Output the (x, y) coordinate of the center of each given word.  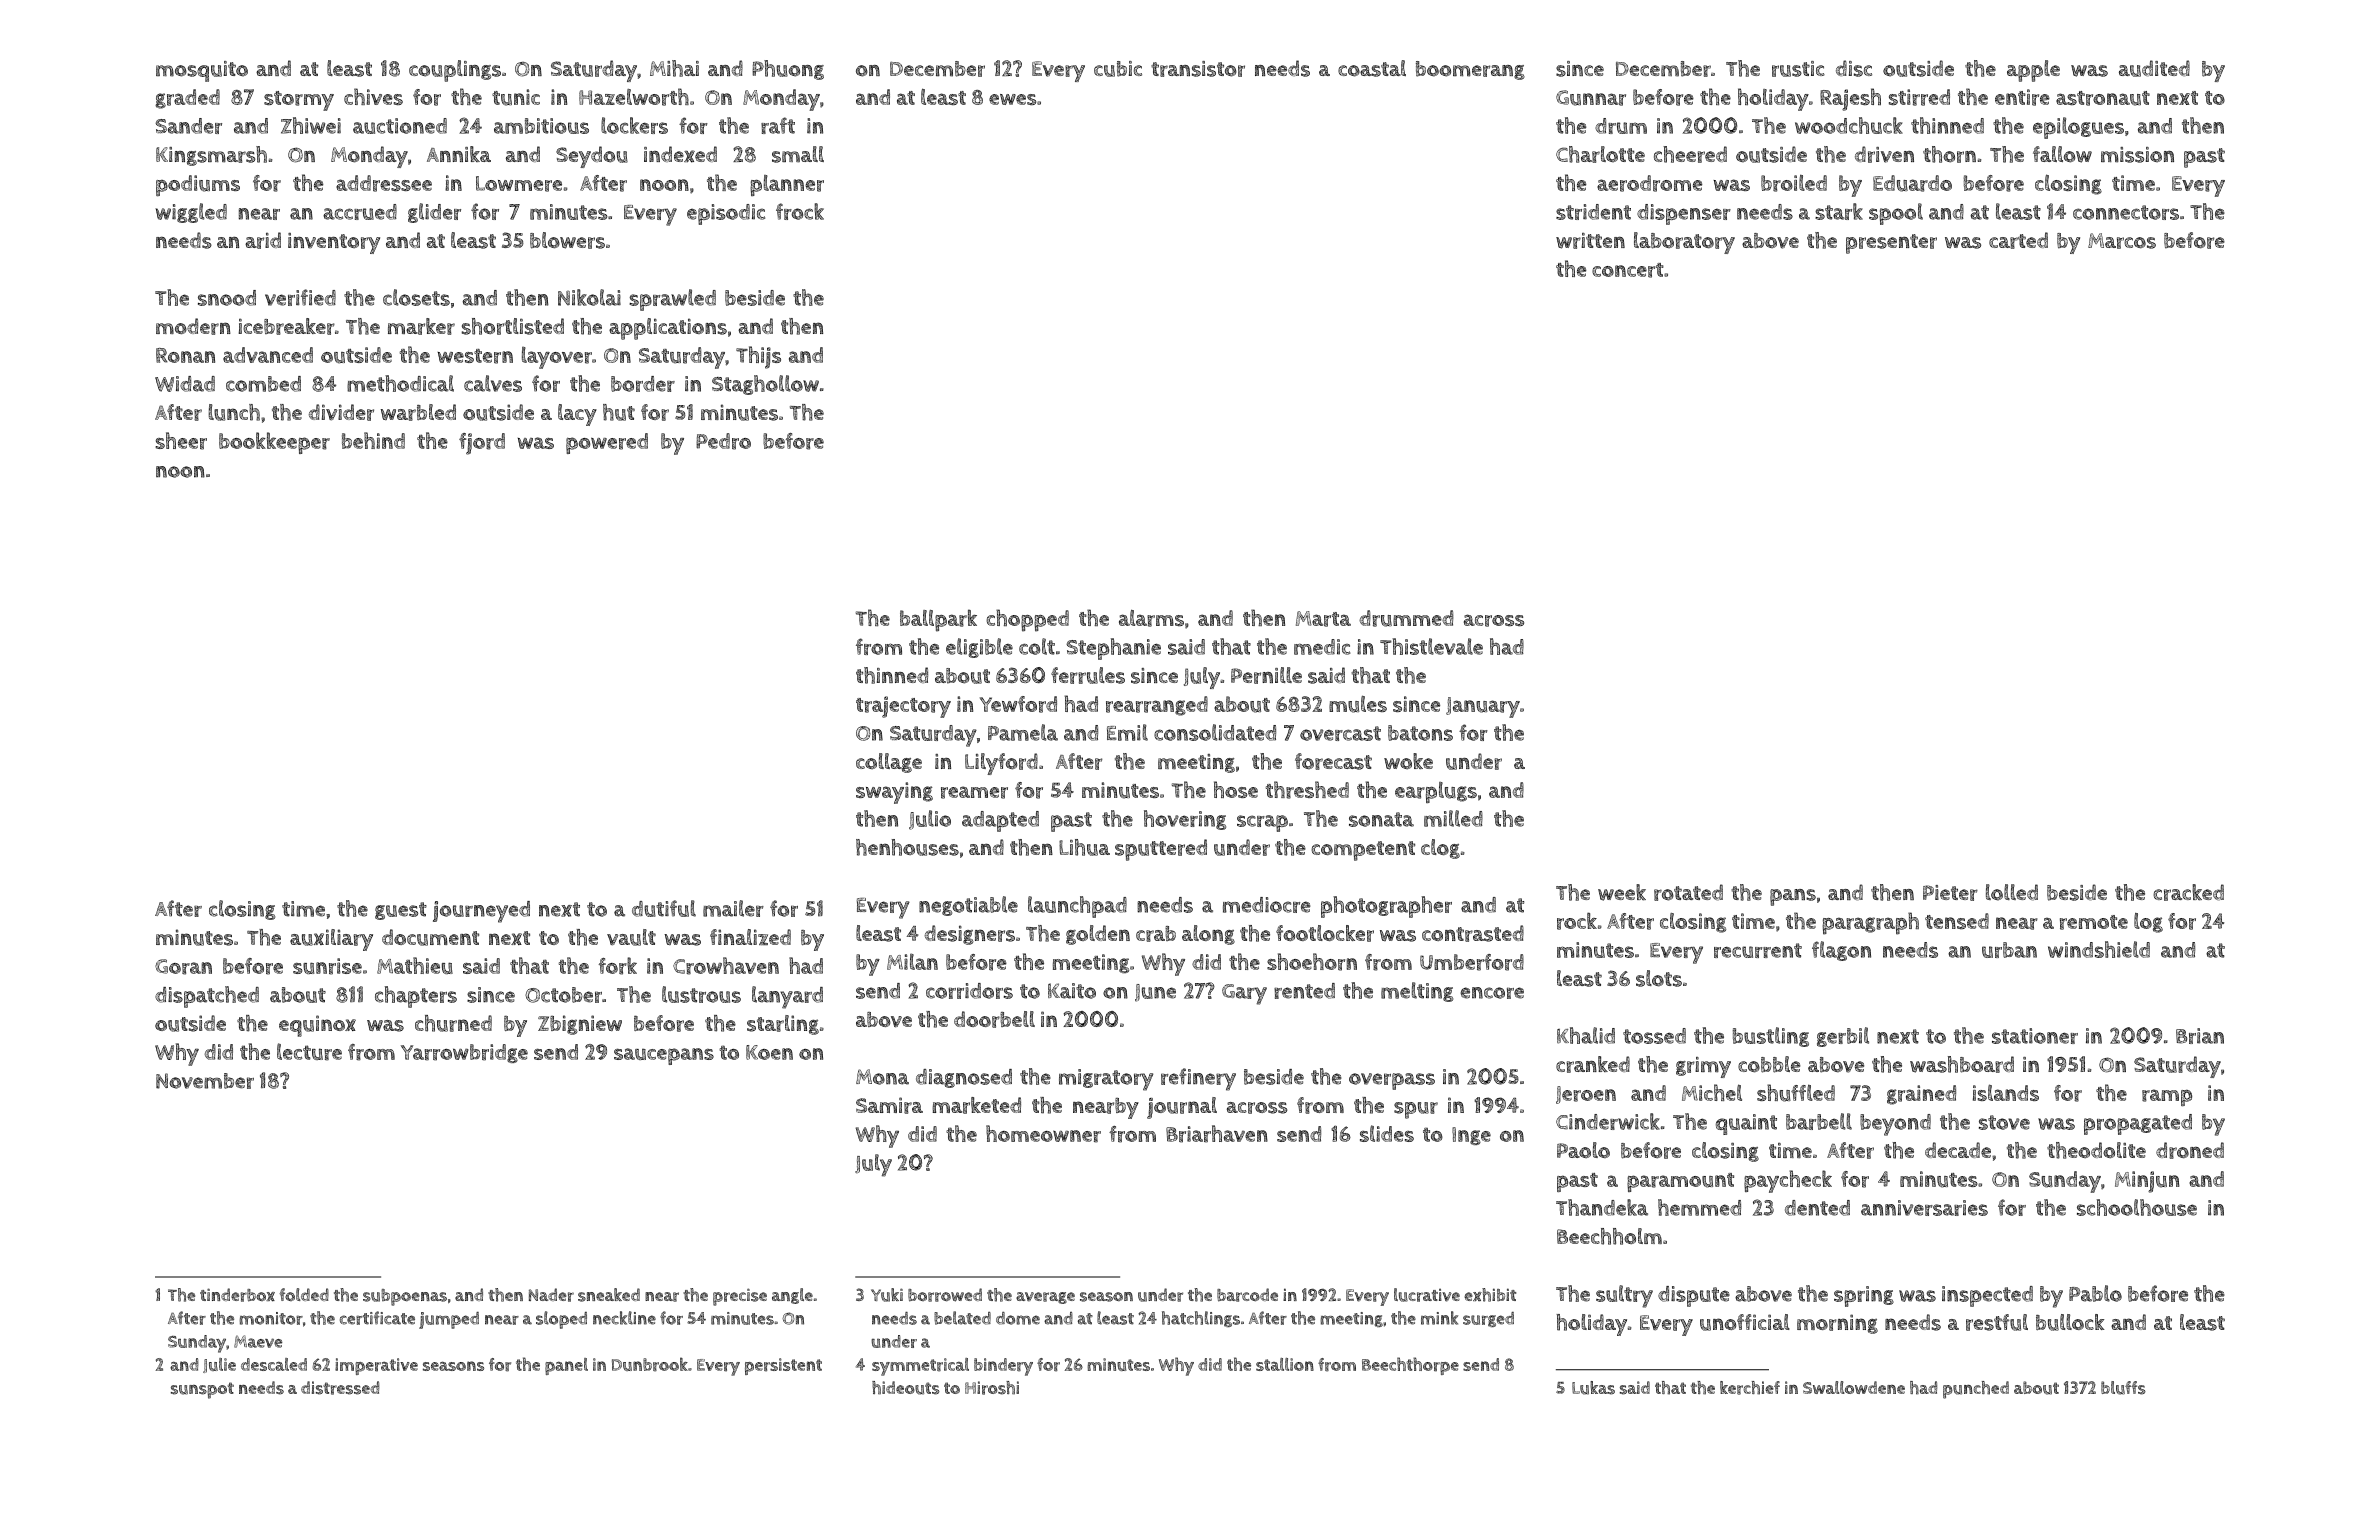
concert (1628, 270)
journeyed (481, 912)
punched (1976, 1390)
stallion (1285, 1364)
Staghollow (765, 385)
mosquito (202, 71)
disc (1854, 68)
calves (493, 383)
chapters (416, 997)
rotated (1688, 892)
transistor (1198, 69)
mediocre (1266, 905)
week (1622, 892)
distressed (340, 1388)
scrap (1262, 823)
